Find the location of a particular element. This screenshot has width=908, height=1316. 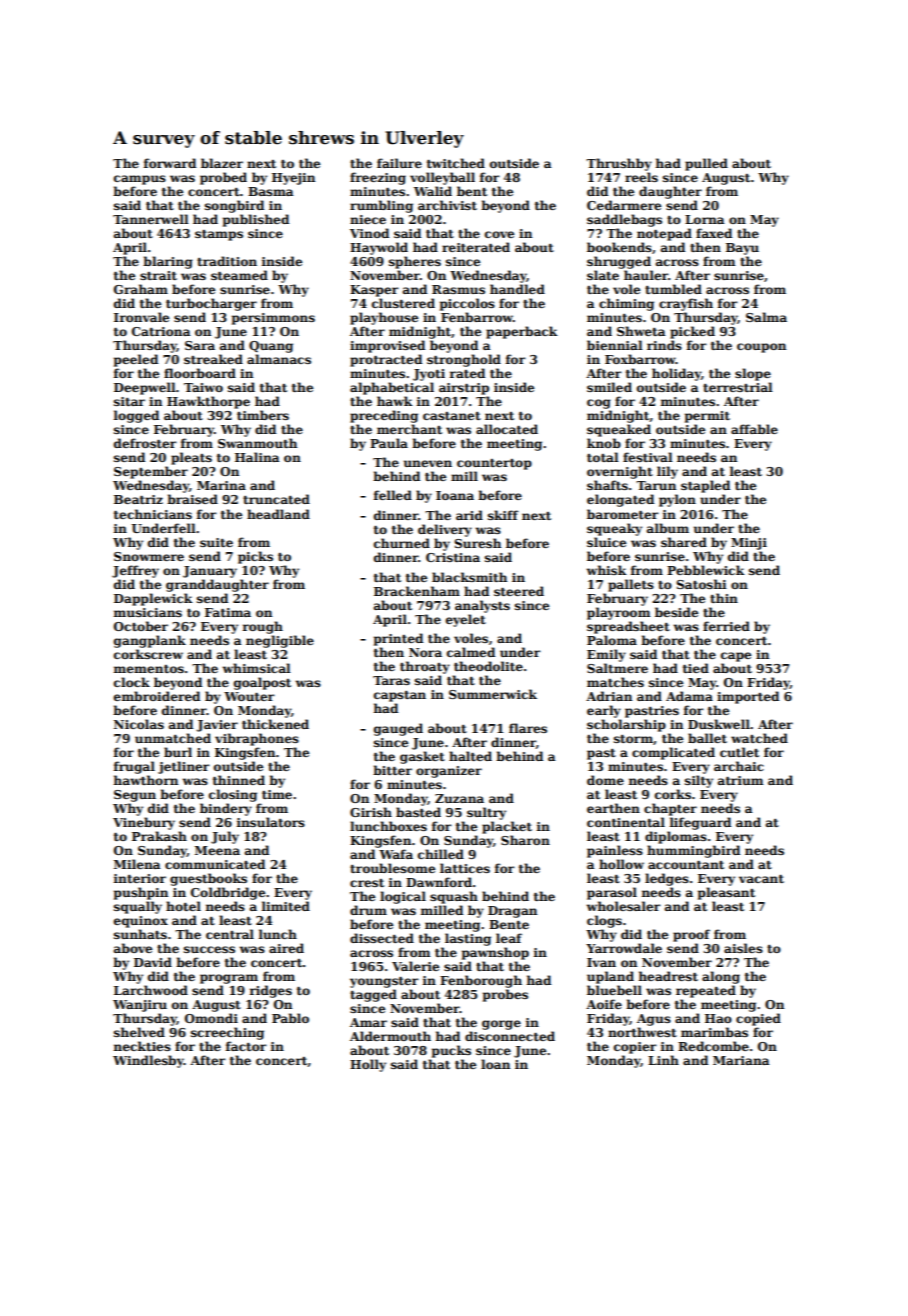

crayfish is located at coordinates (686, 304).
